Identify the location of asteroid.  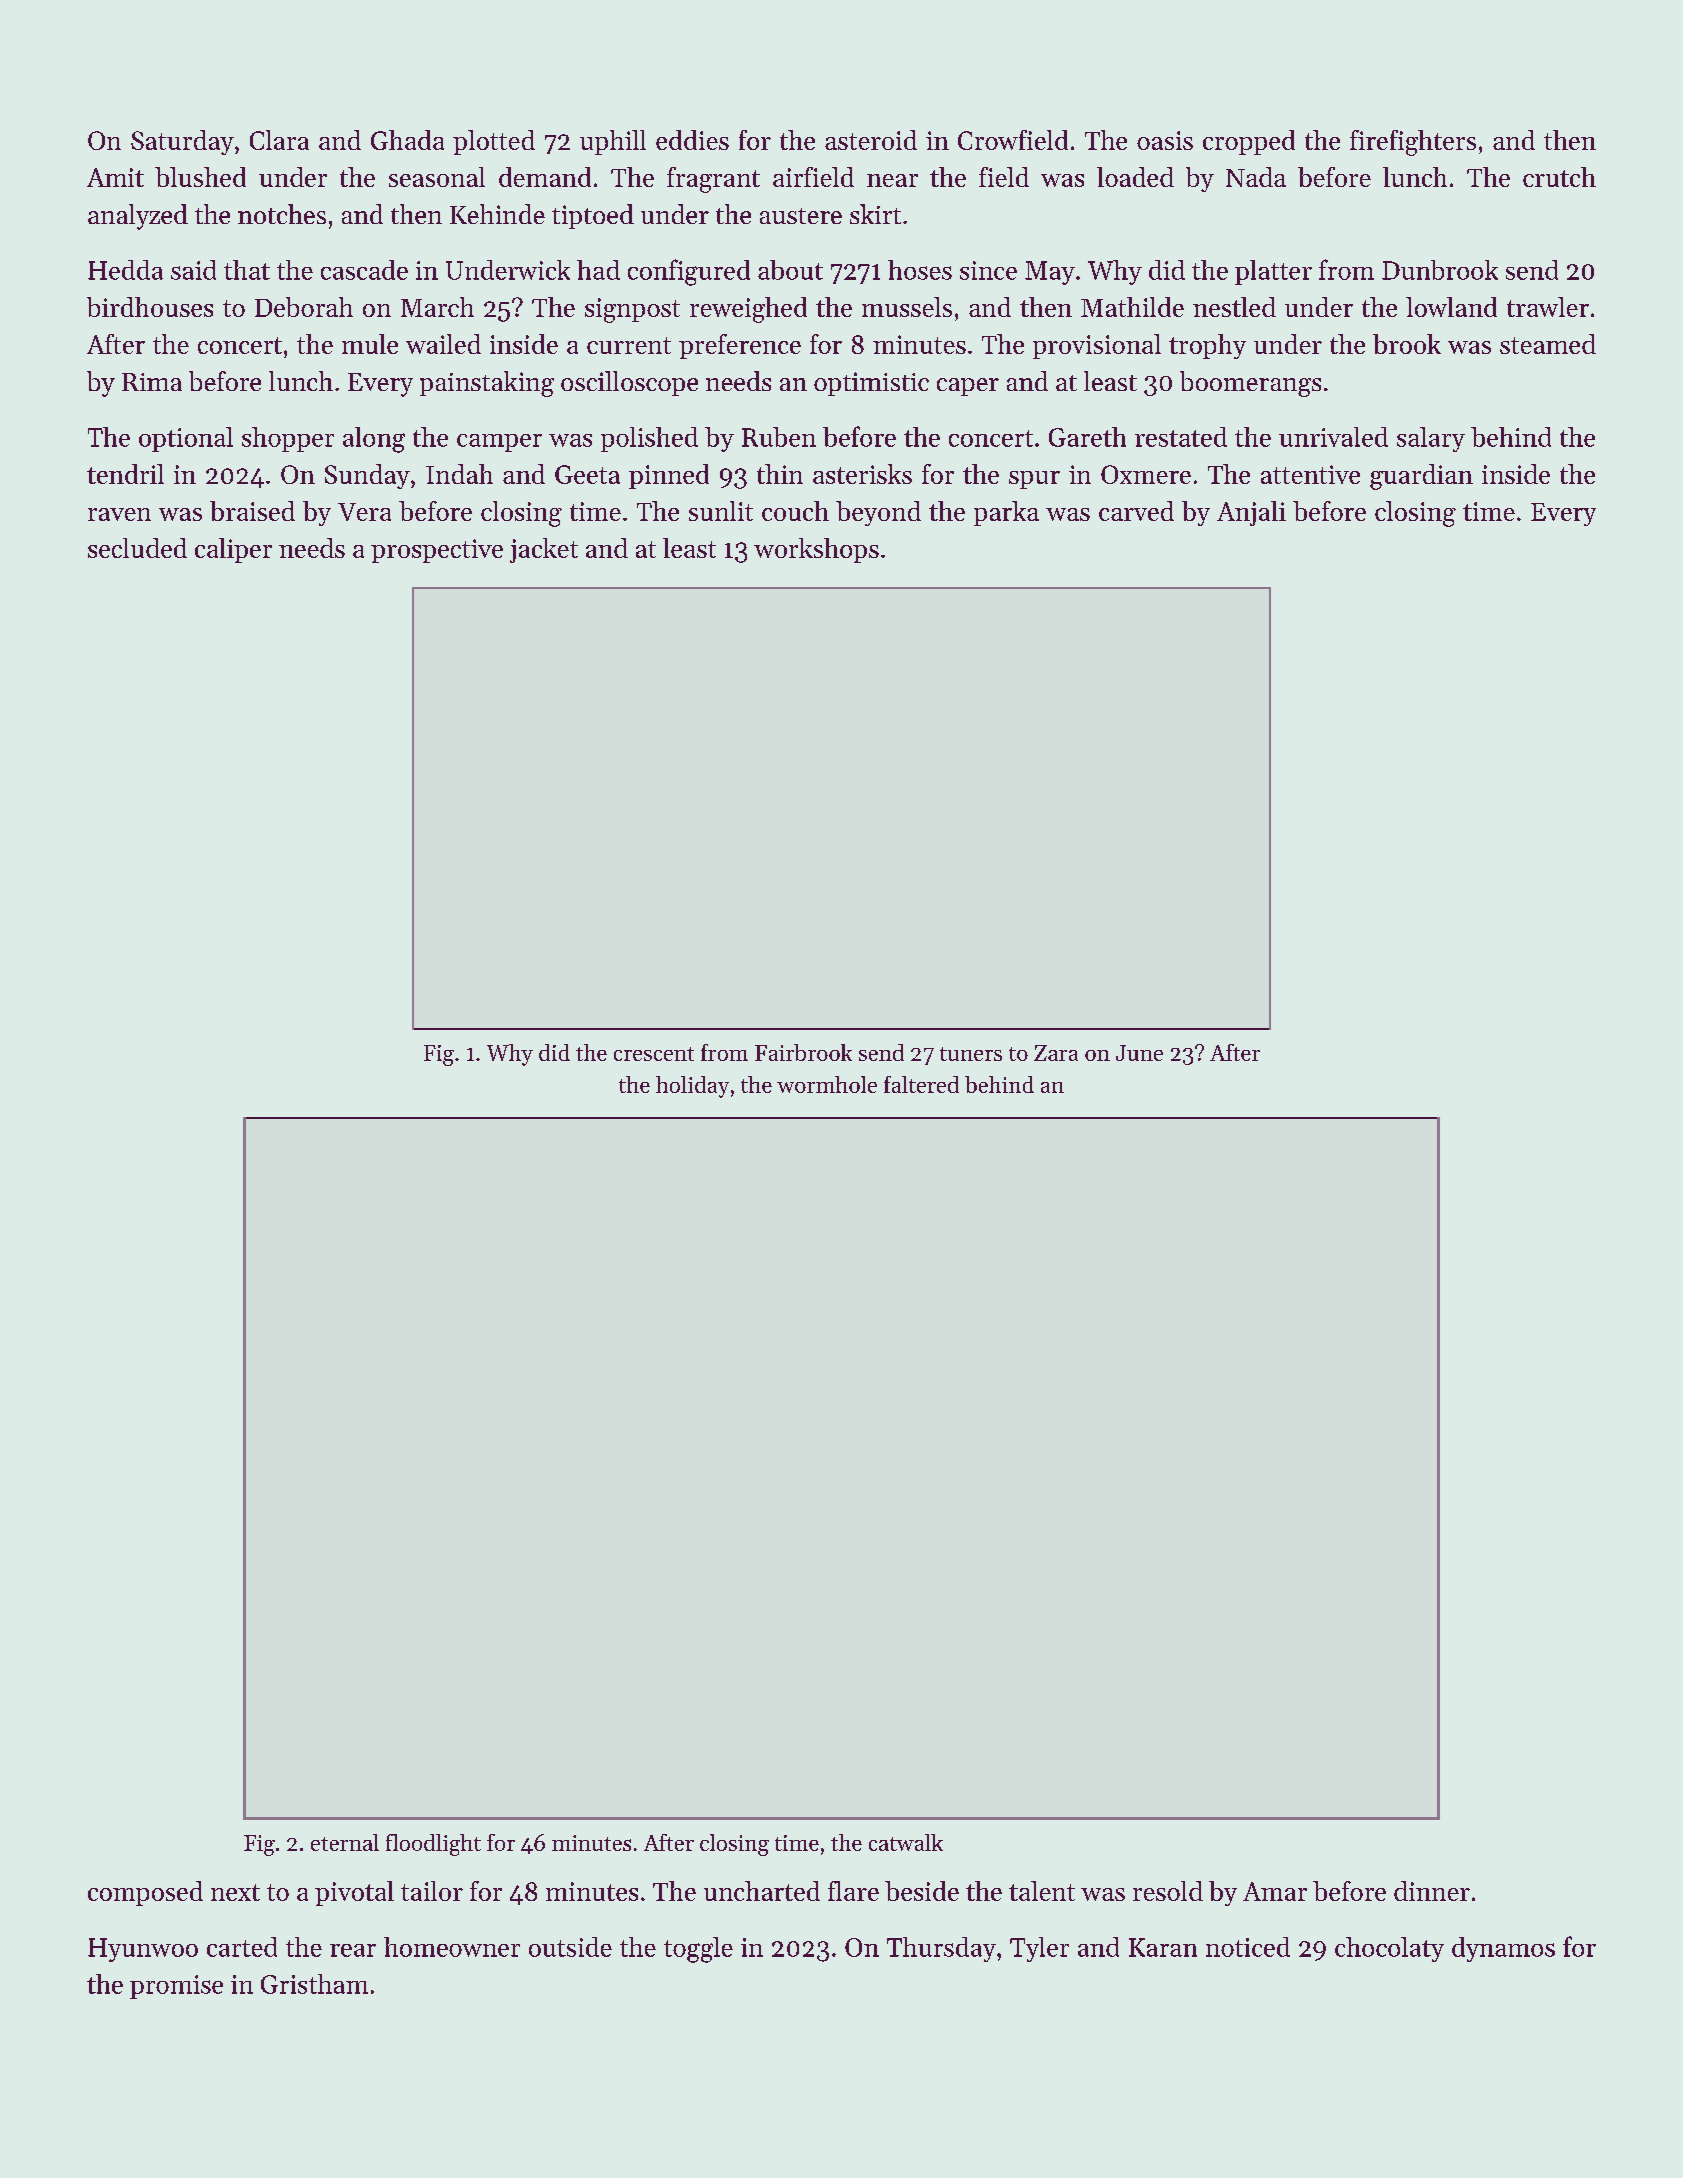
(871, 140).
